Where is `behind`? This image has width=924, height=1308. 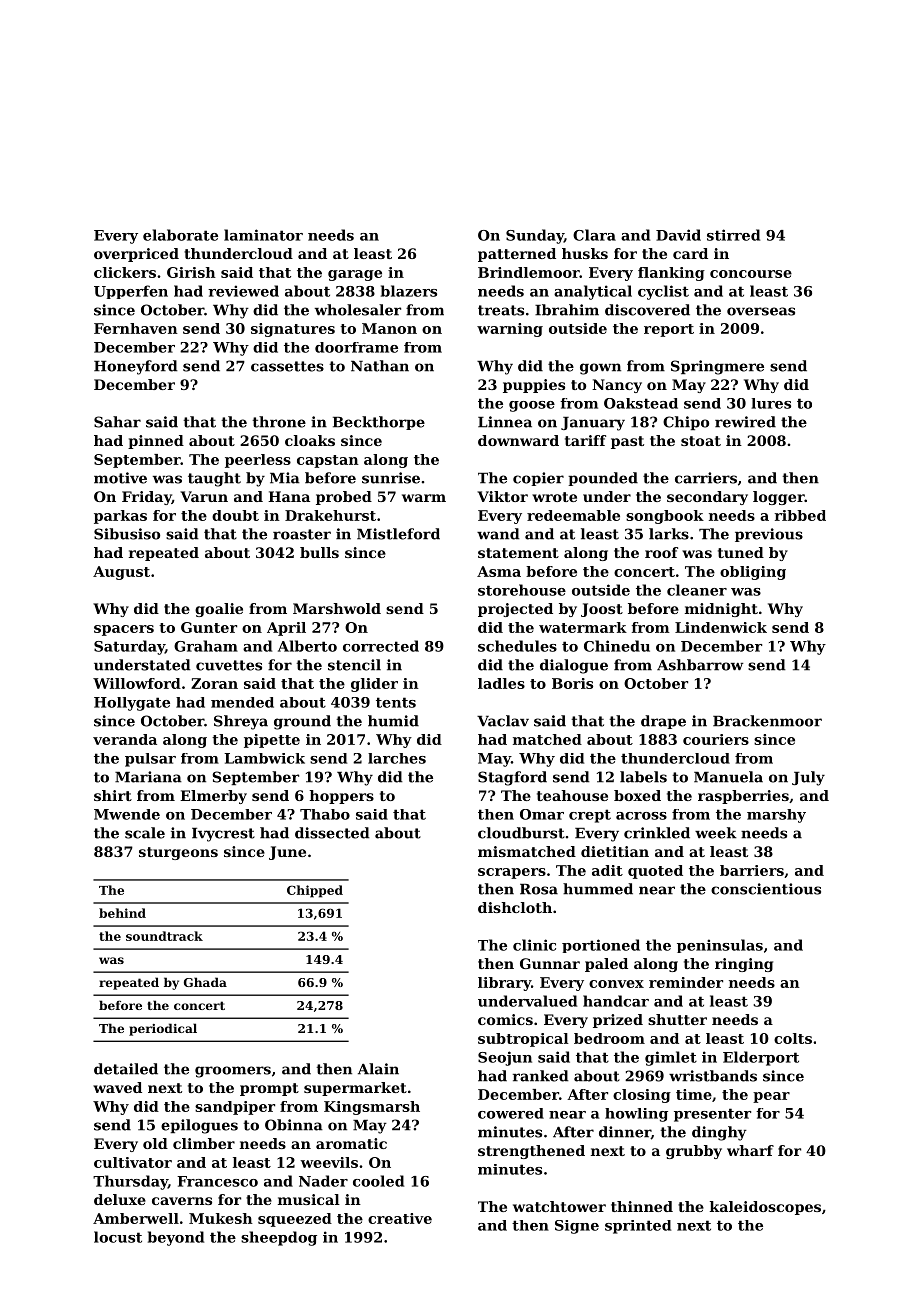 behind is located at coordinates (122, 913).
